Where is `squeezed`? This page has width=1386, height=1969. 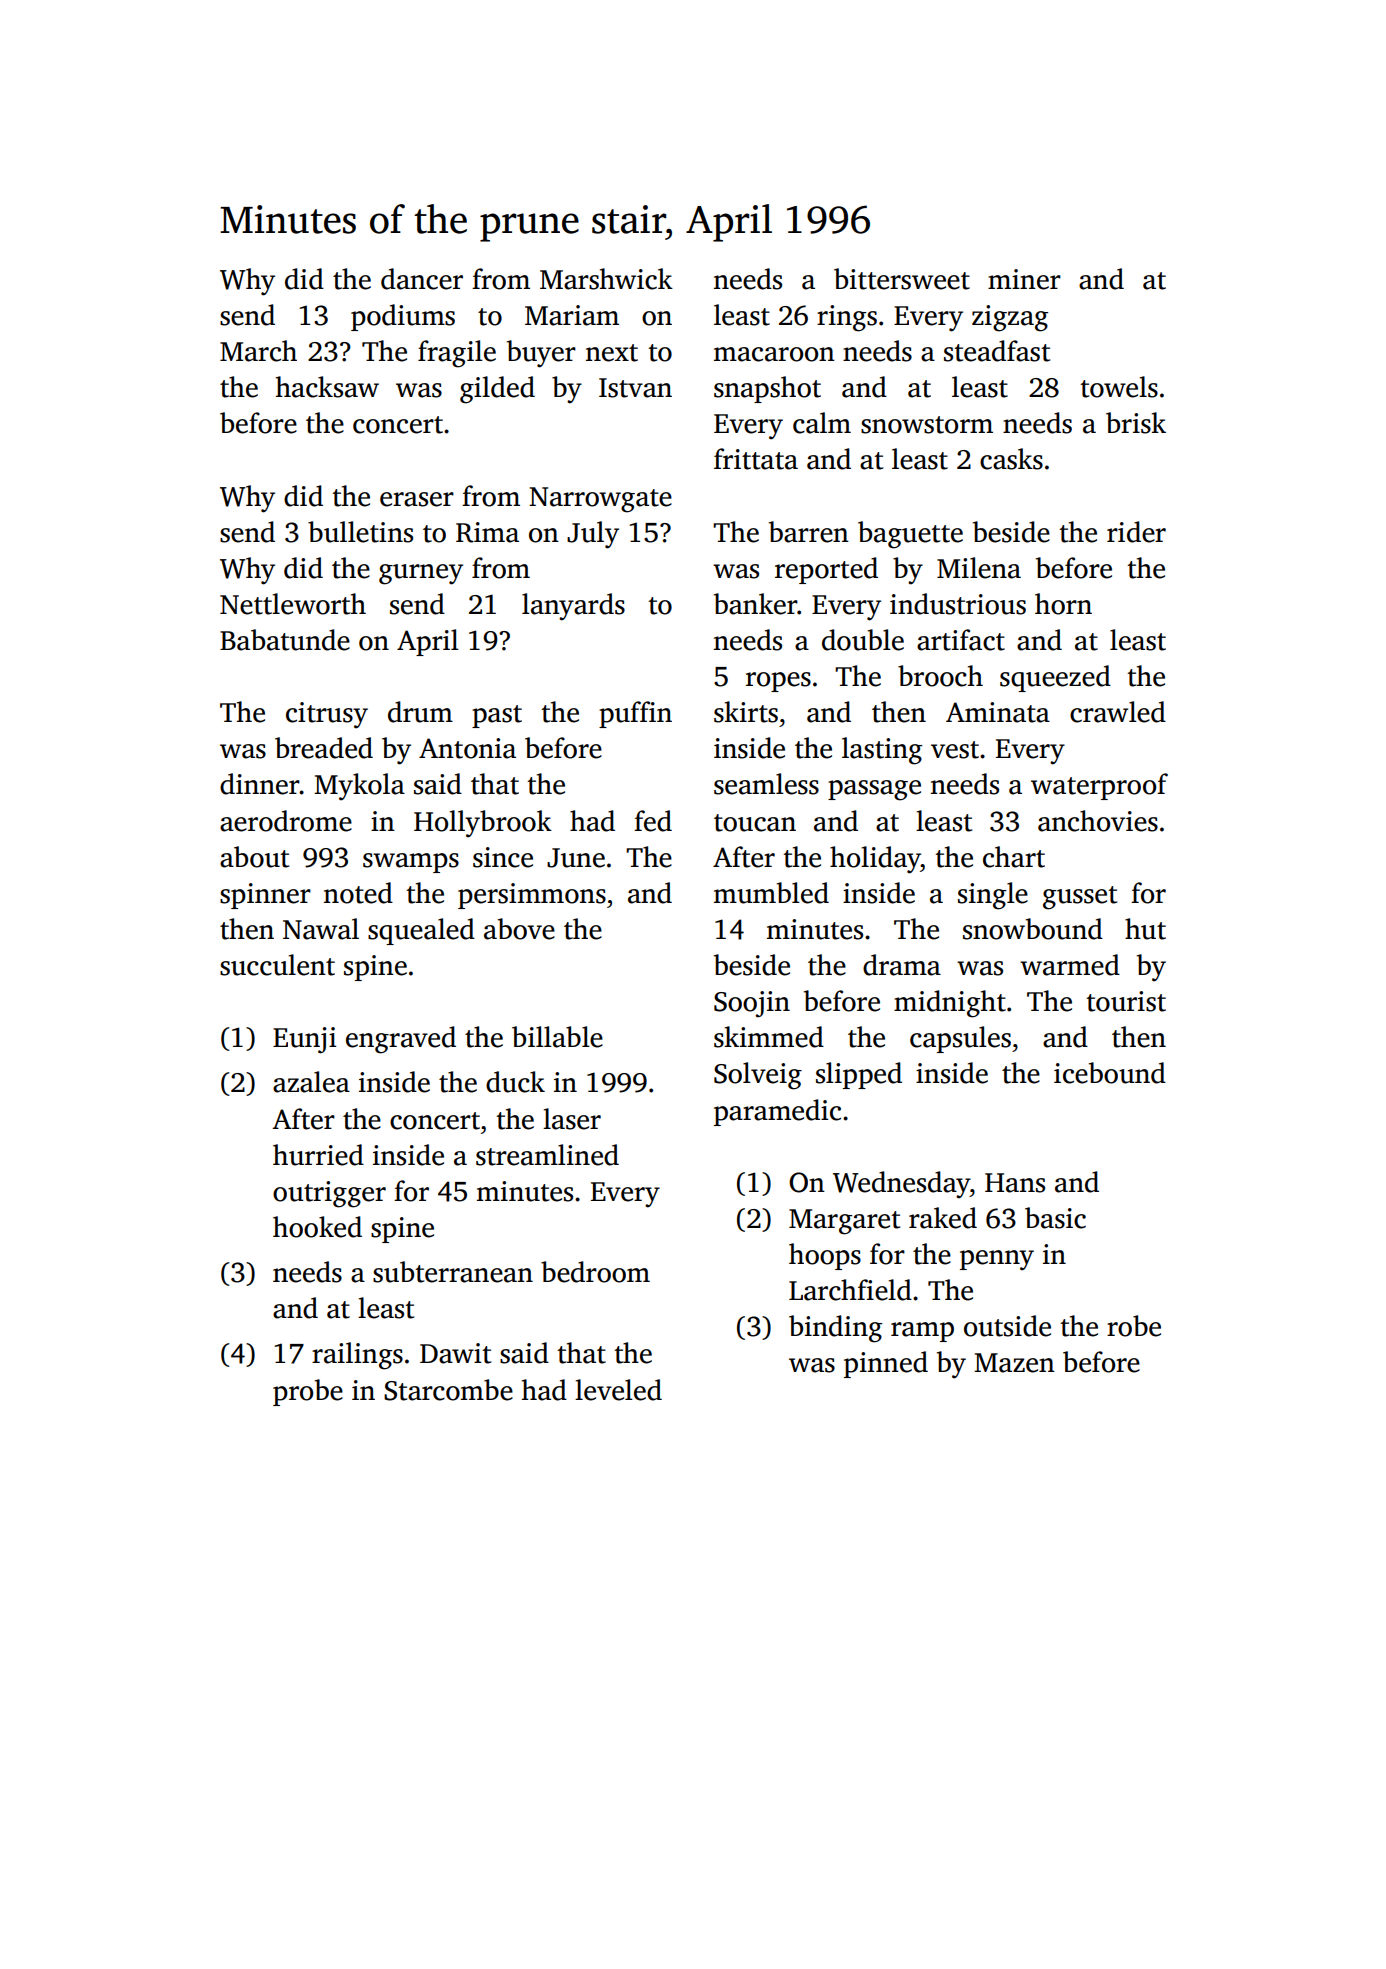 squeezed is located at coordinates (1055, 678).
